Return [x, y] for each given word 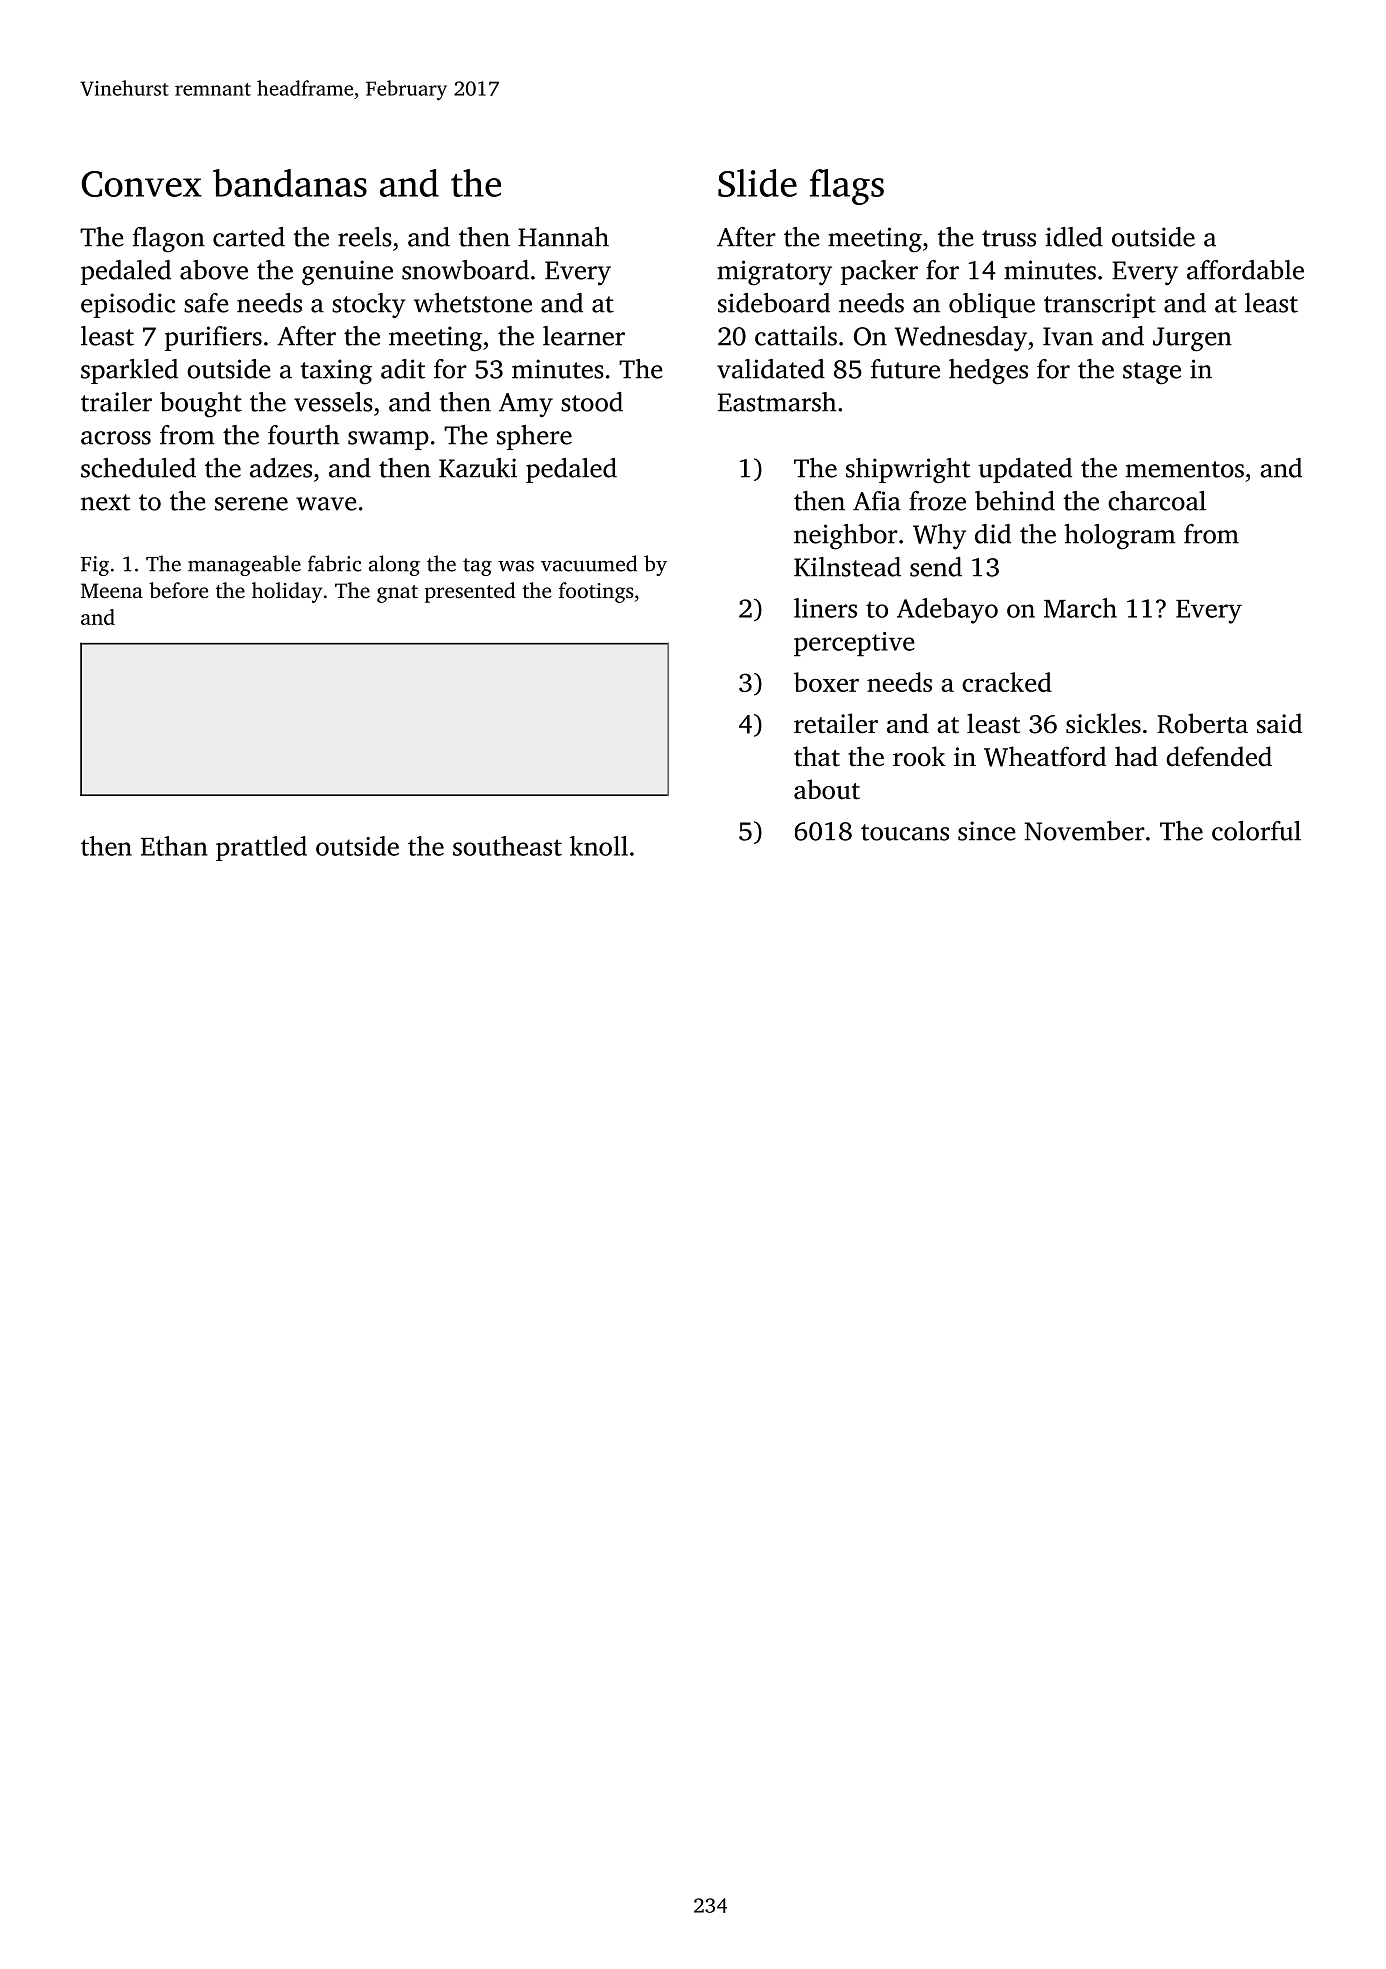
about [827, 789]
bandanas [290, 183]
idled [1074, 237]
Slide [757, 183]
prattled [261, 848]
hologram [1120, 537]
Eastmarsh [777, 402]
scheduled [138, 468]
